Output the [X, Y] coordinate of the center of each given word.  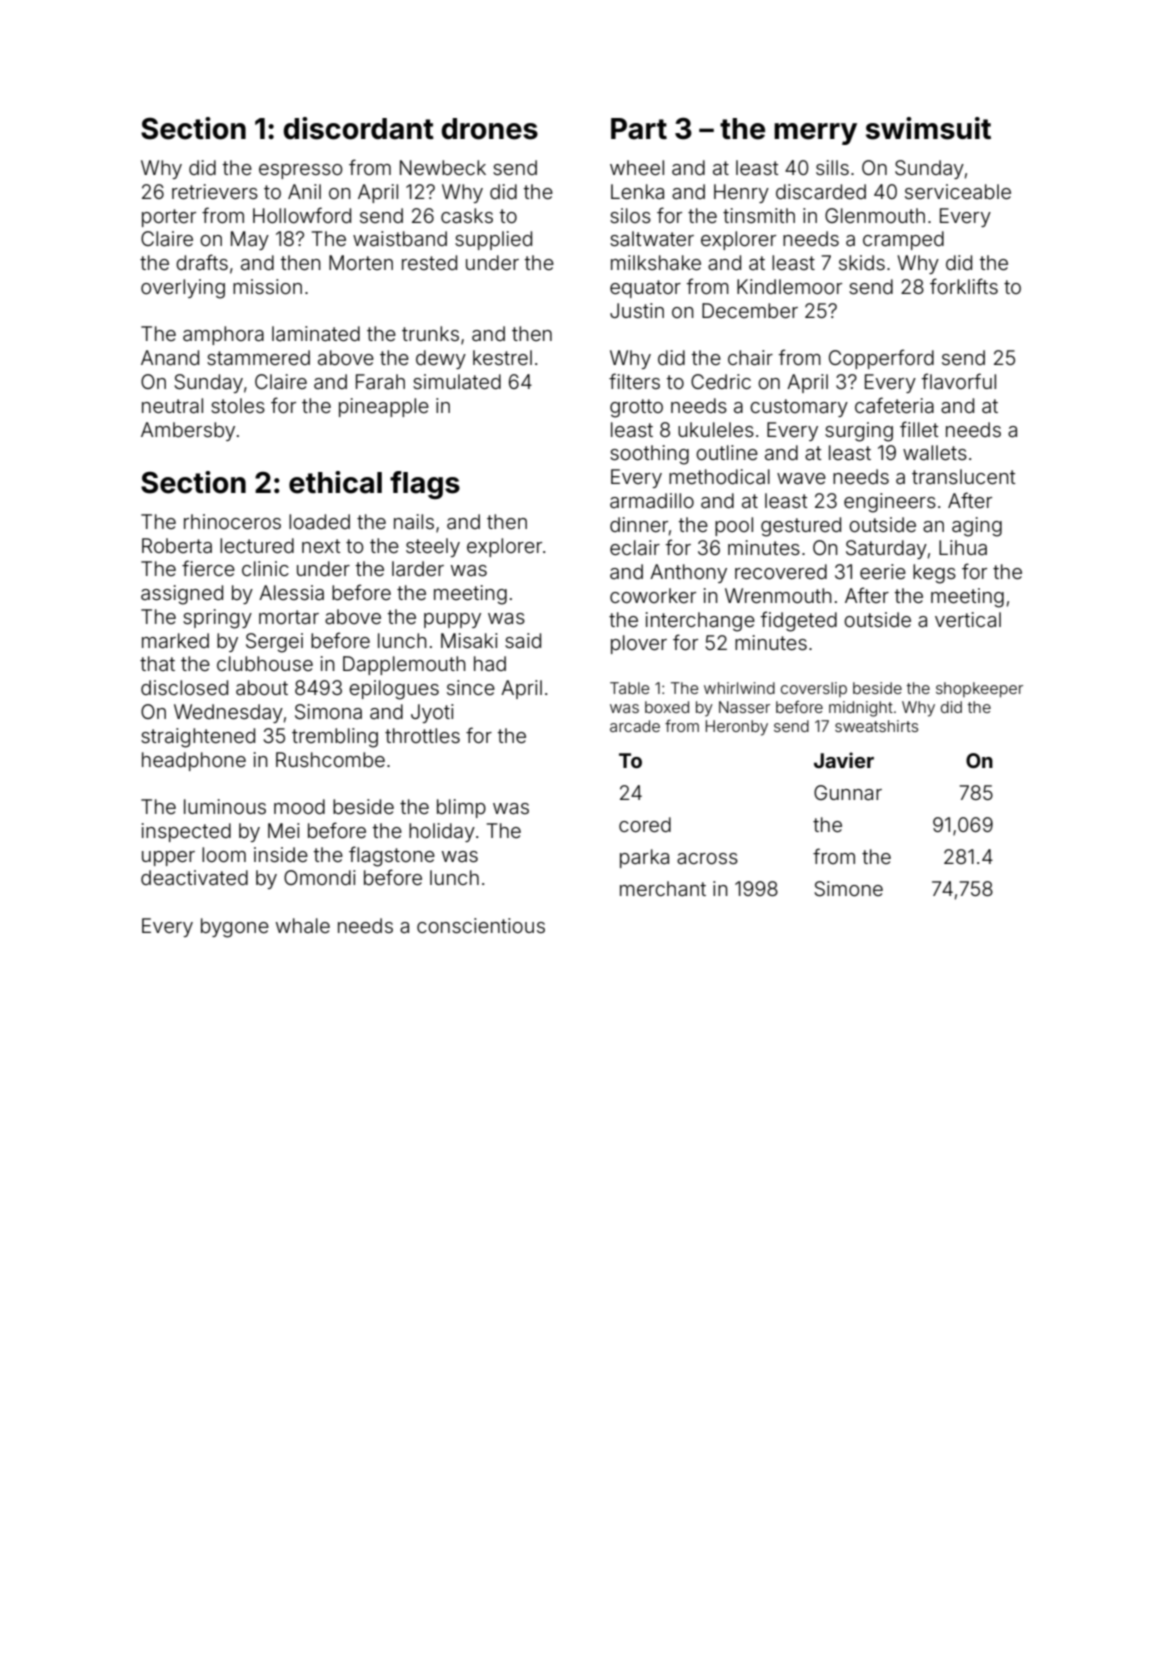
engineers [890, 503]
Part [639, 129]
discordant [358, 128]
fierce [208, 568]
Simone [848, 889]
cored [645, 824]
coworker [653, 595]
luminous [225, 806]
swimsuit [928, 128]
